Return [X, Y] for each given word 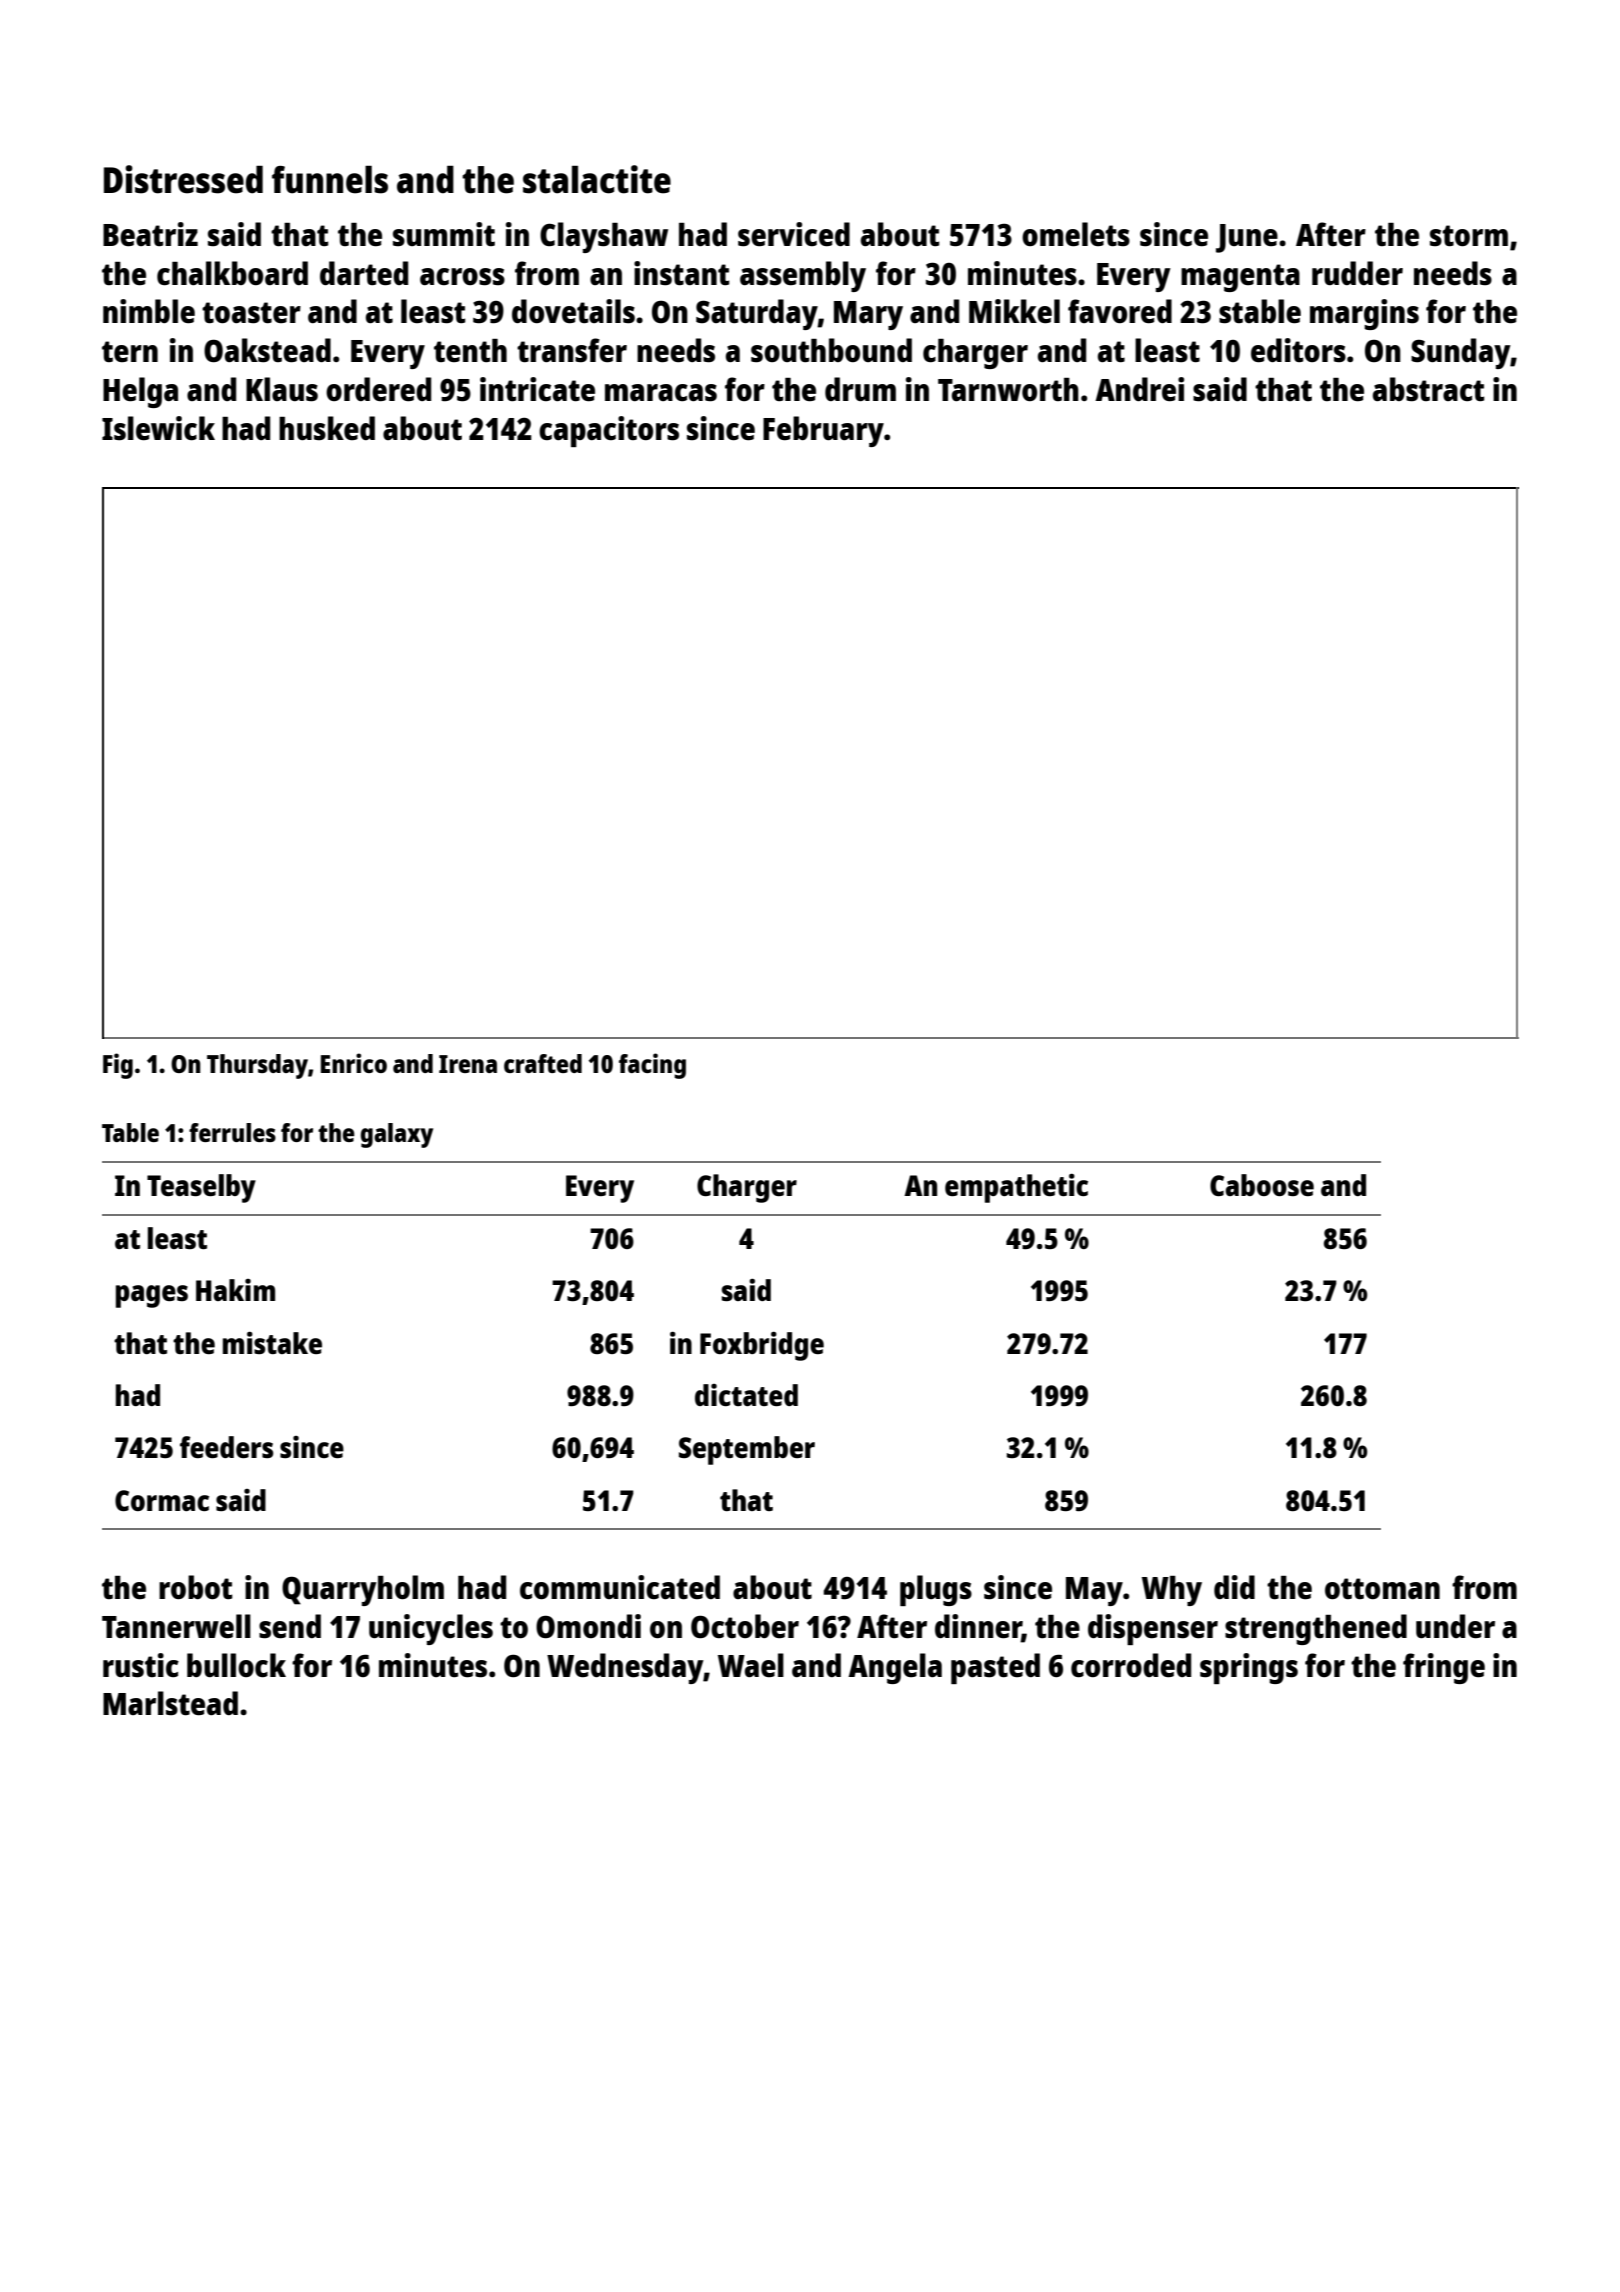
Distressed [183, 179]
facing [652, 1066]
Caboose [1262, 1185]
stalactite [597, 179]
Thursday [257, 1066]
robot [195, 1587]
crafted [543, 1063]
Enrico [354, 1063]
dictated [746, 1395]
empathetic [1016, 1188]
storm [1469, 235]
